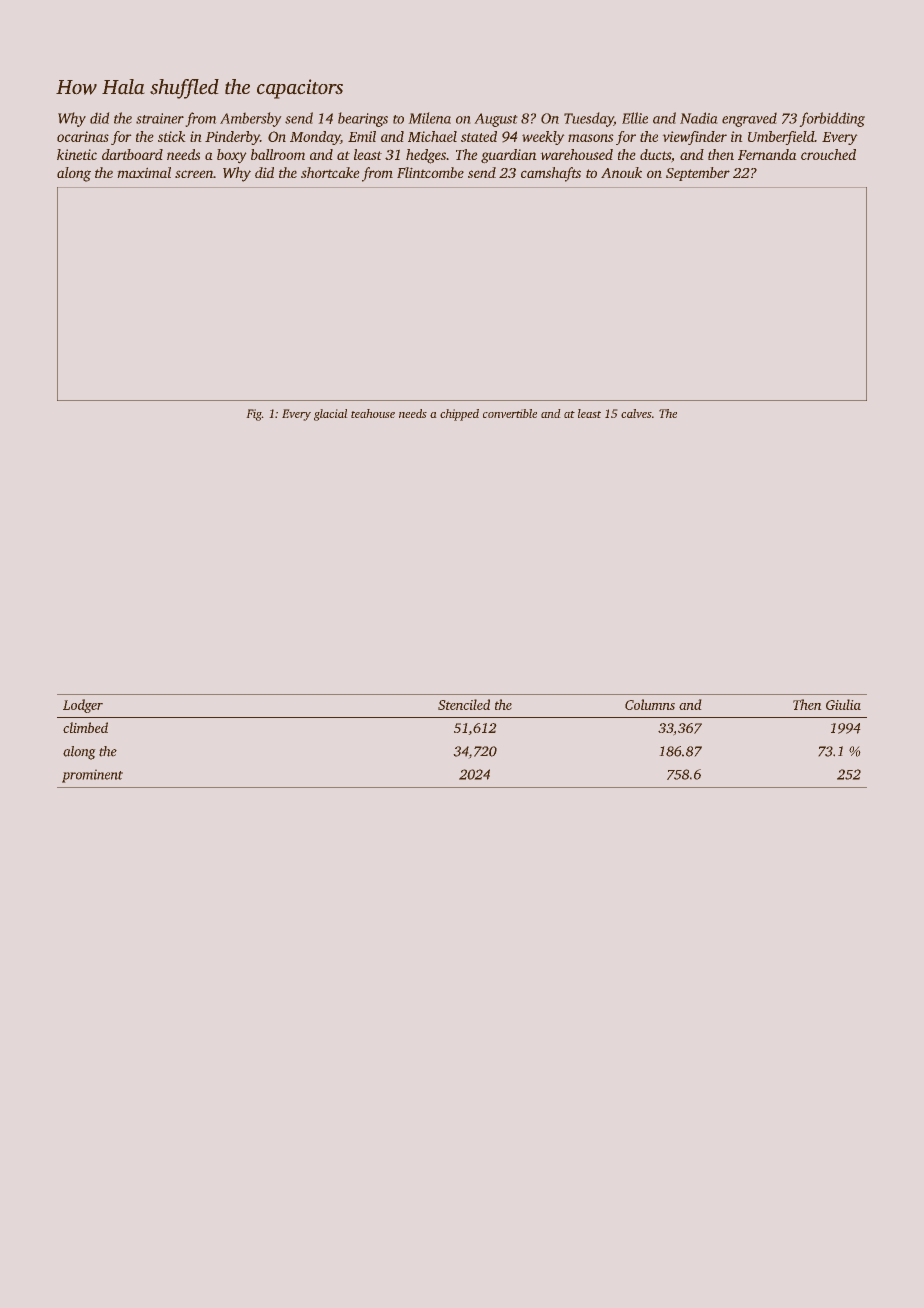  I want to click on Fig, so click(254, 415).
